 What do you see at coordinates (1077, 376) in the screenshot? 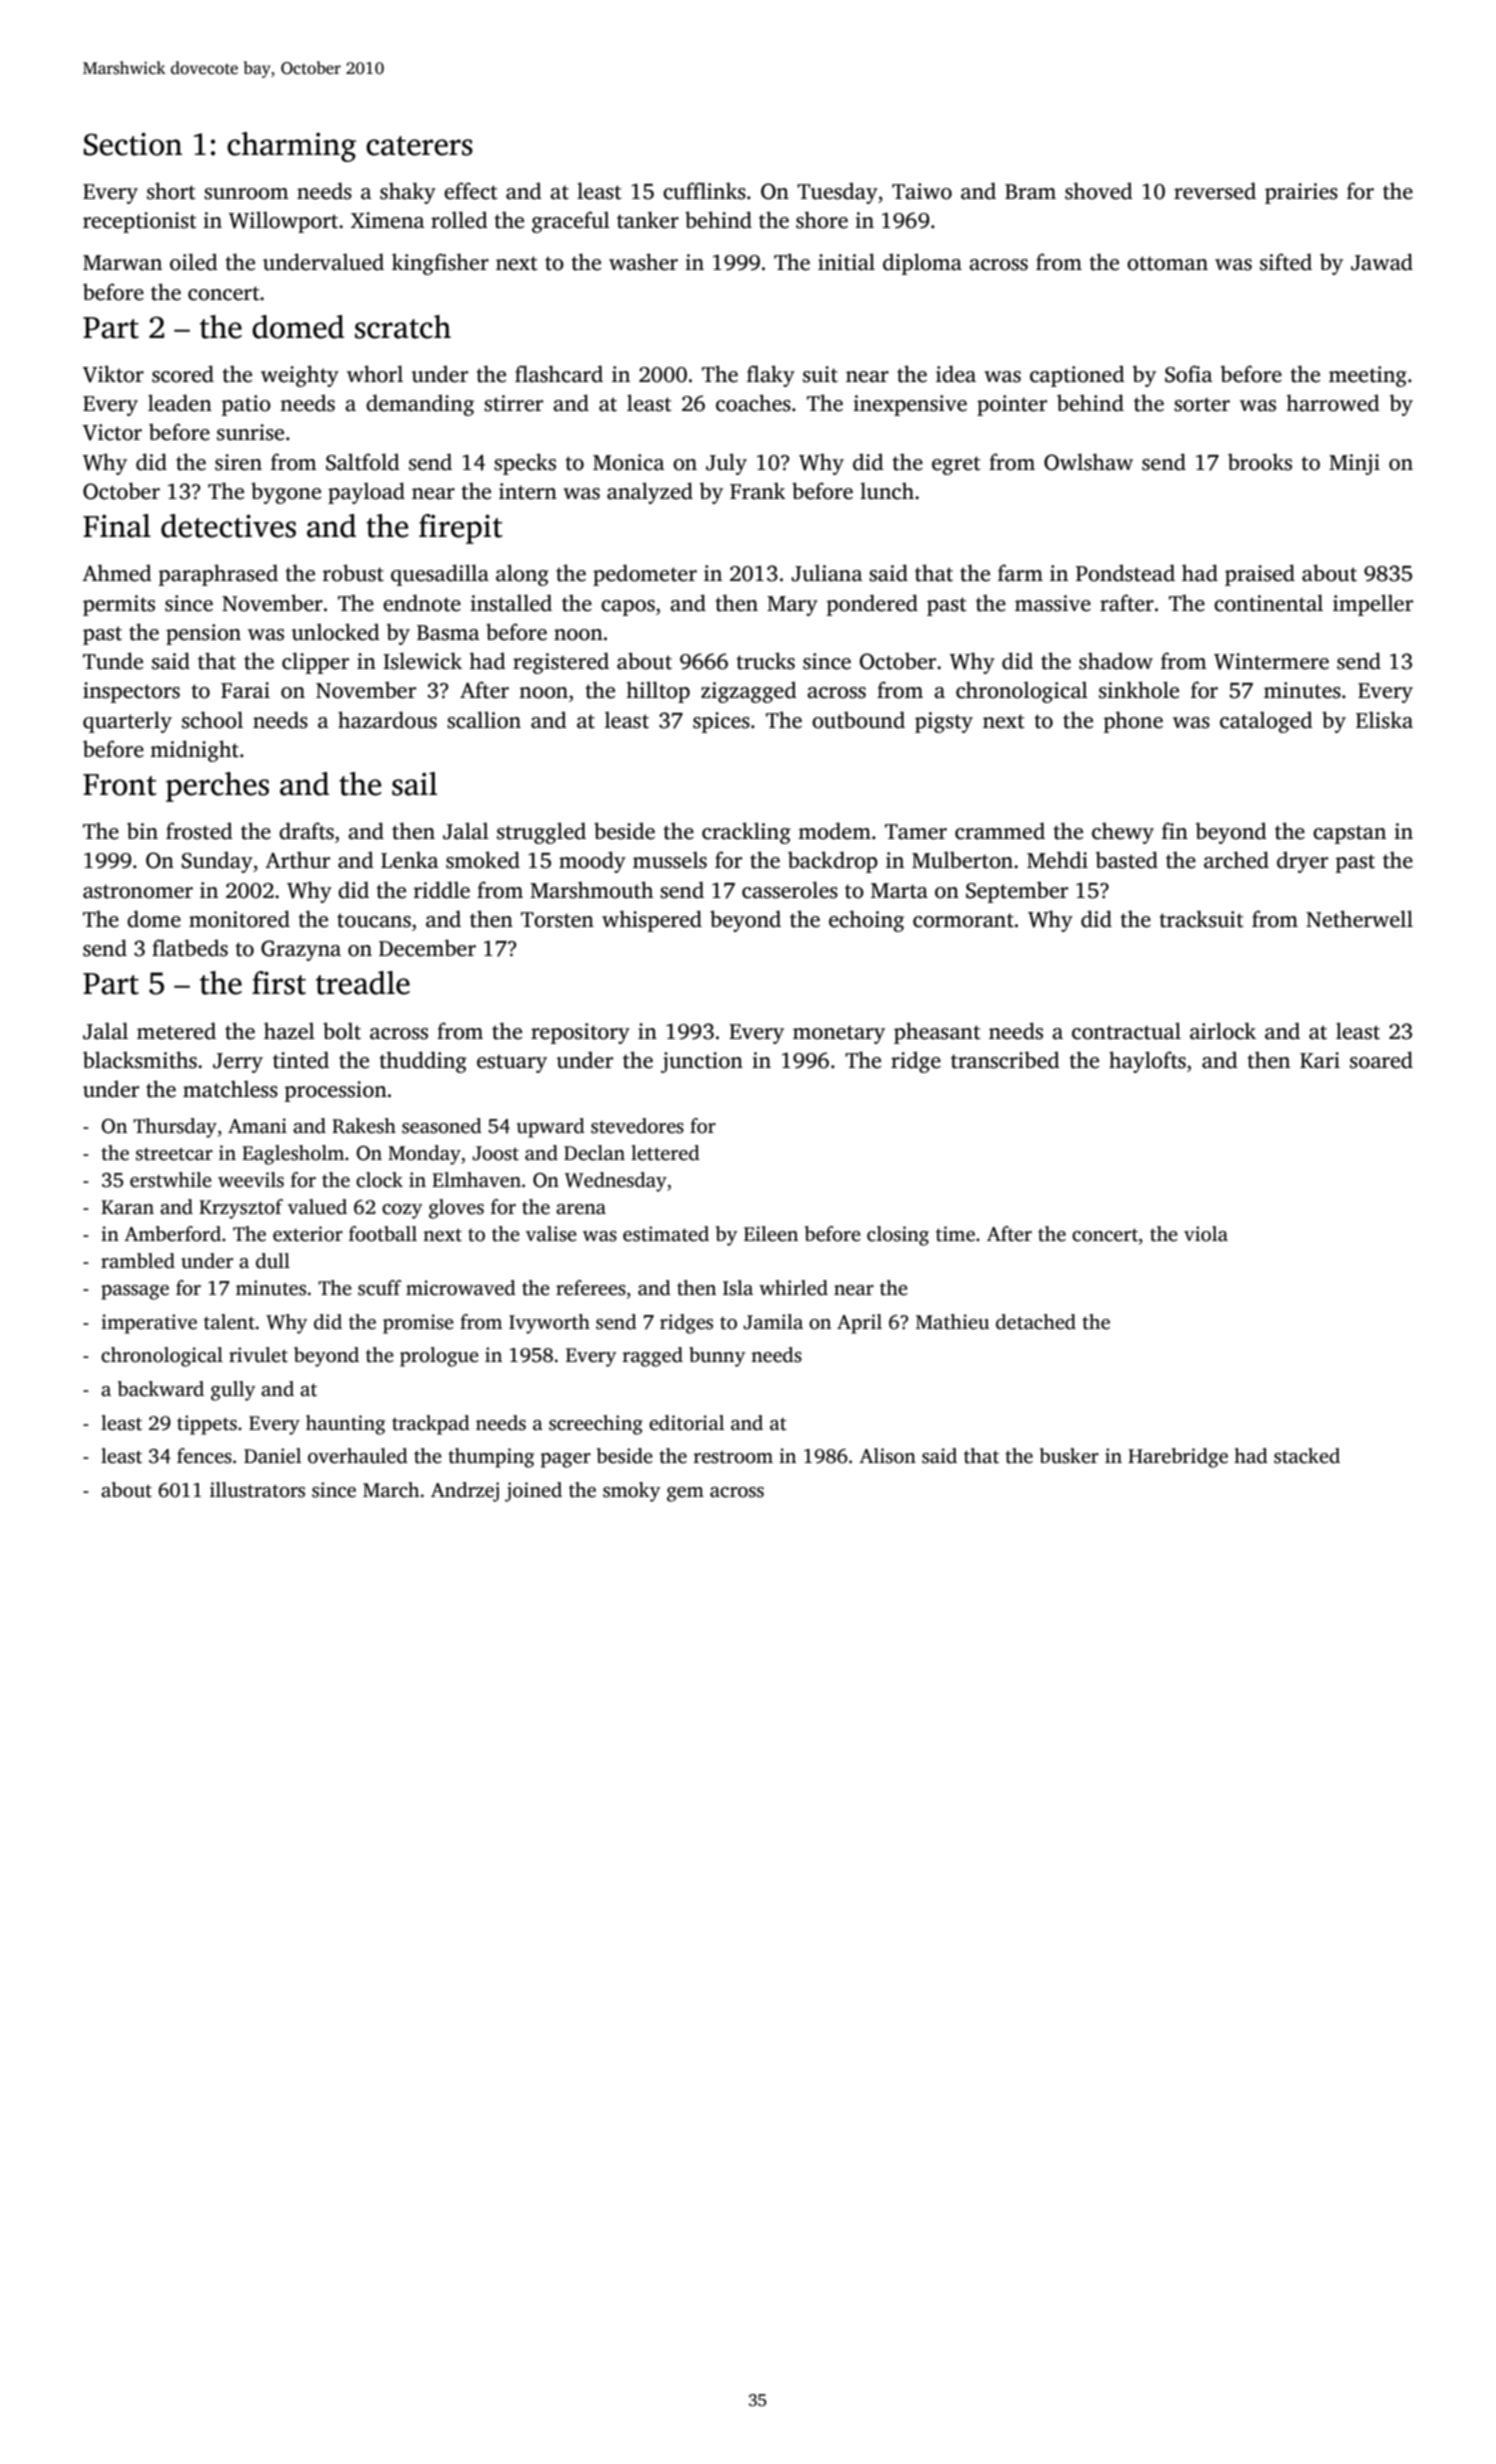
I see `captioned` at bounding box center [1077, 376].
